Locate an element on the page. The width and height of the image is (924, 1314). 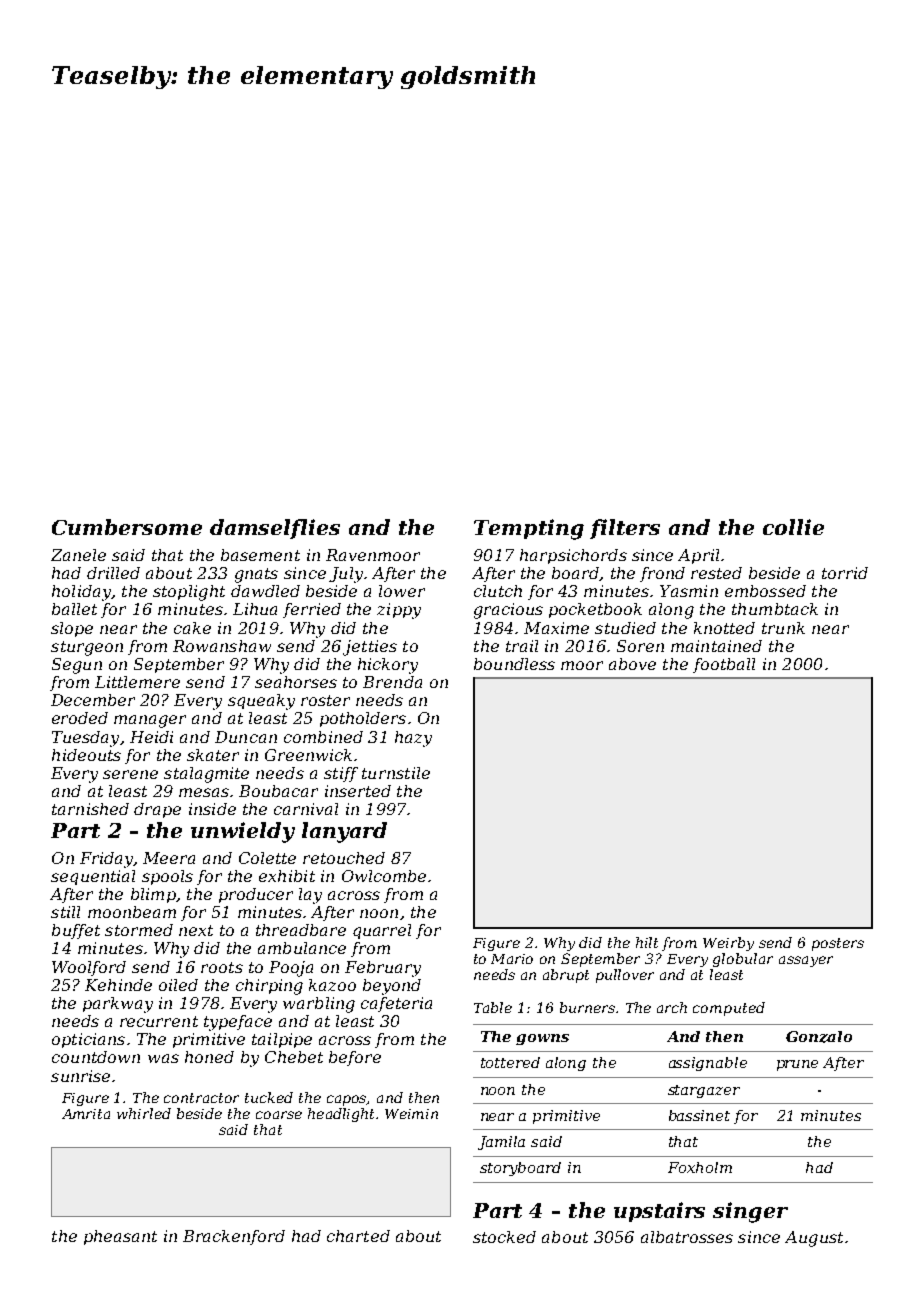
Cumbersome is located at coordinates (127, 527).
